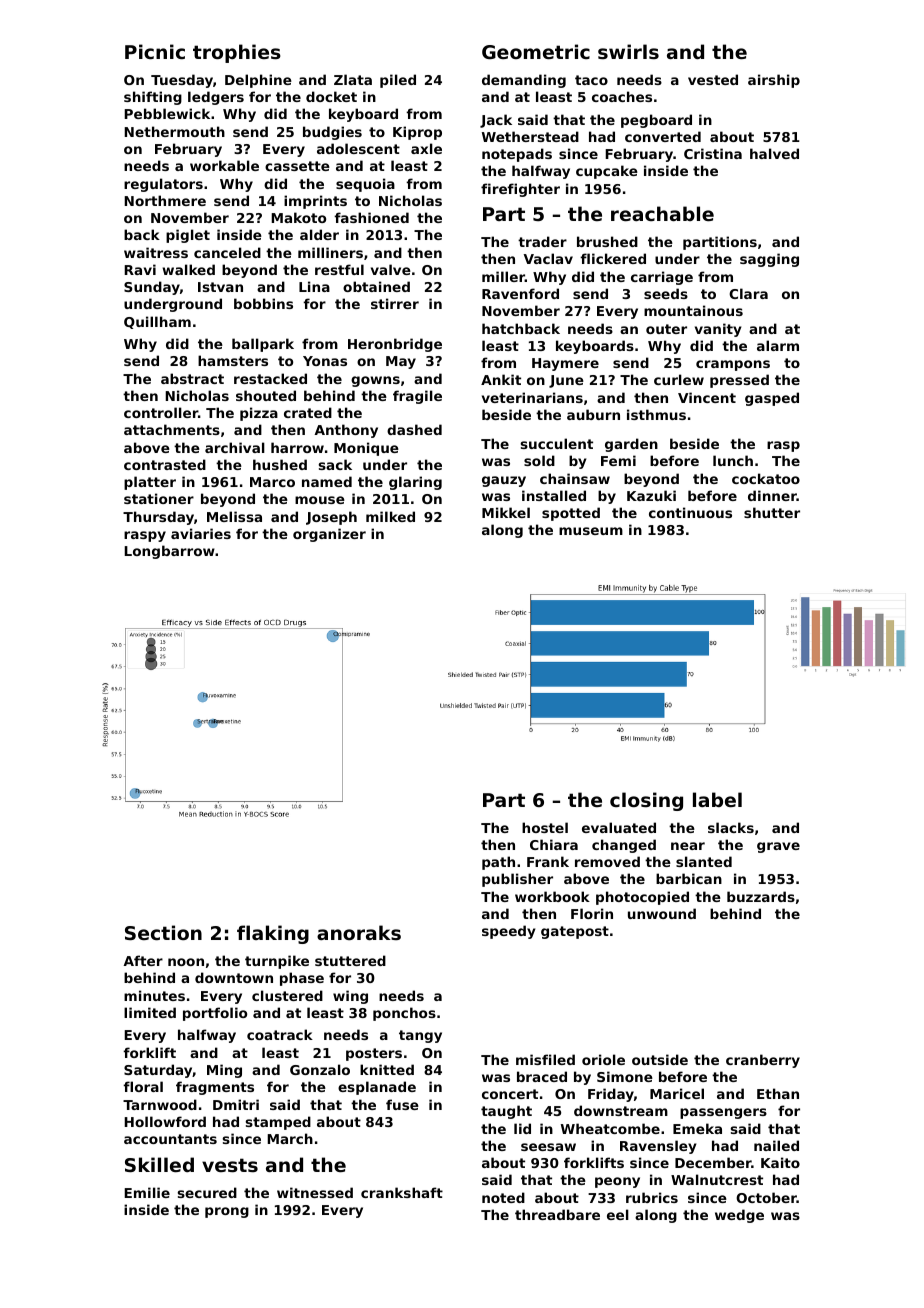 The image size is (924, 1308). I want to click on organizer, so click(329, 535).
